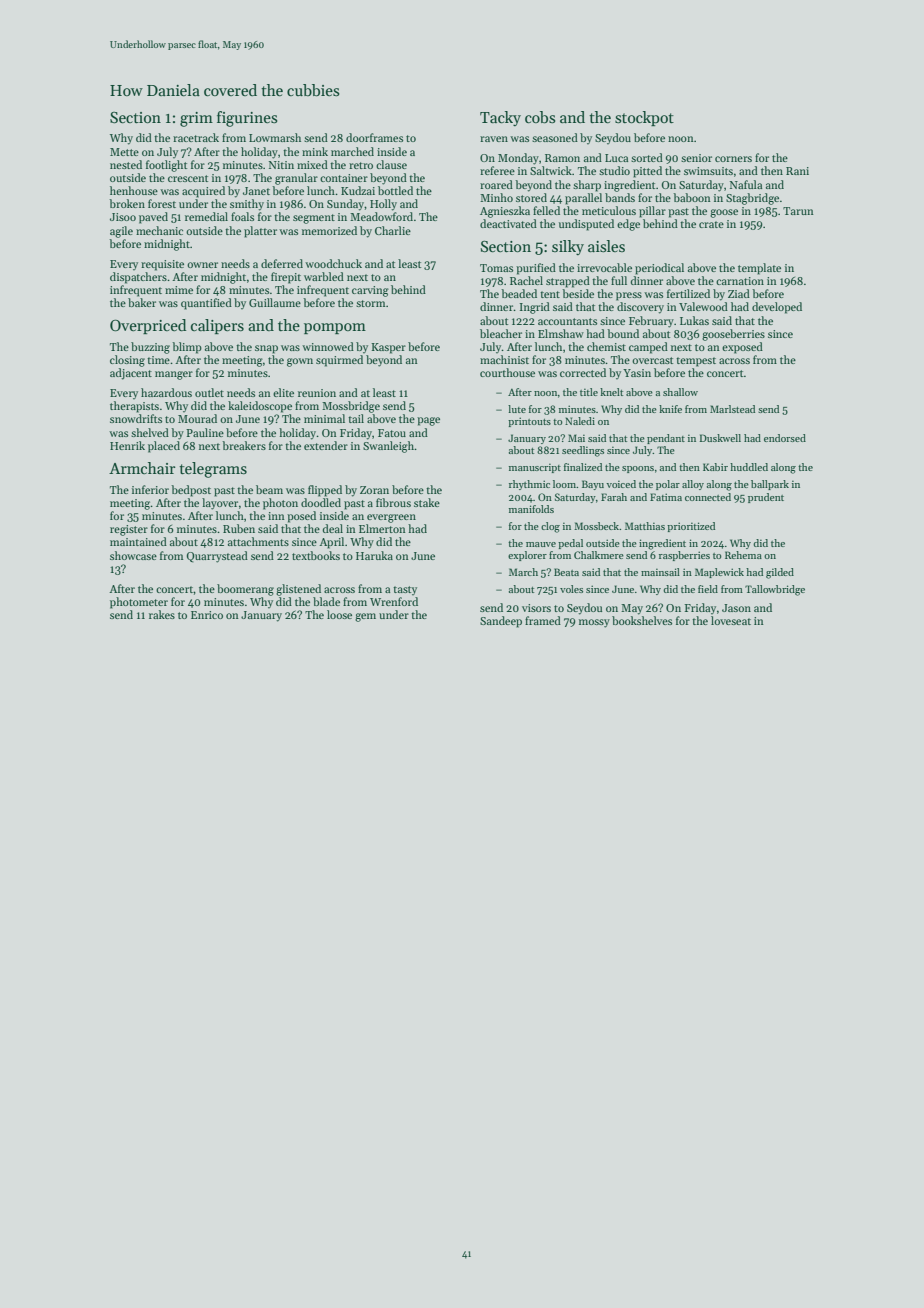 Image resolution: width=924 pixels, height=1308 pixels. I want to click on crate, so click(711, 224).
